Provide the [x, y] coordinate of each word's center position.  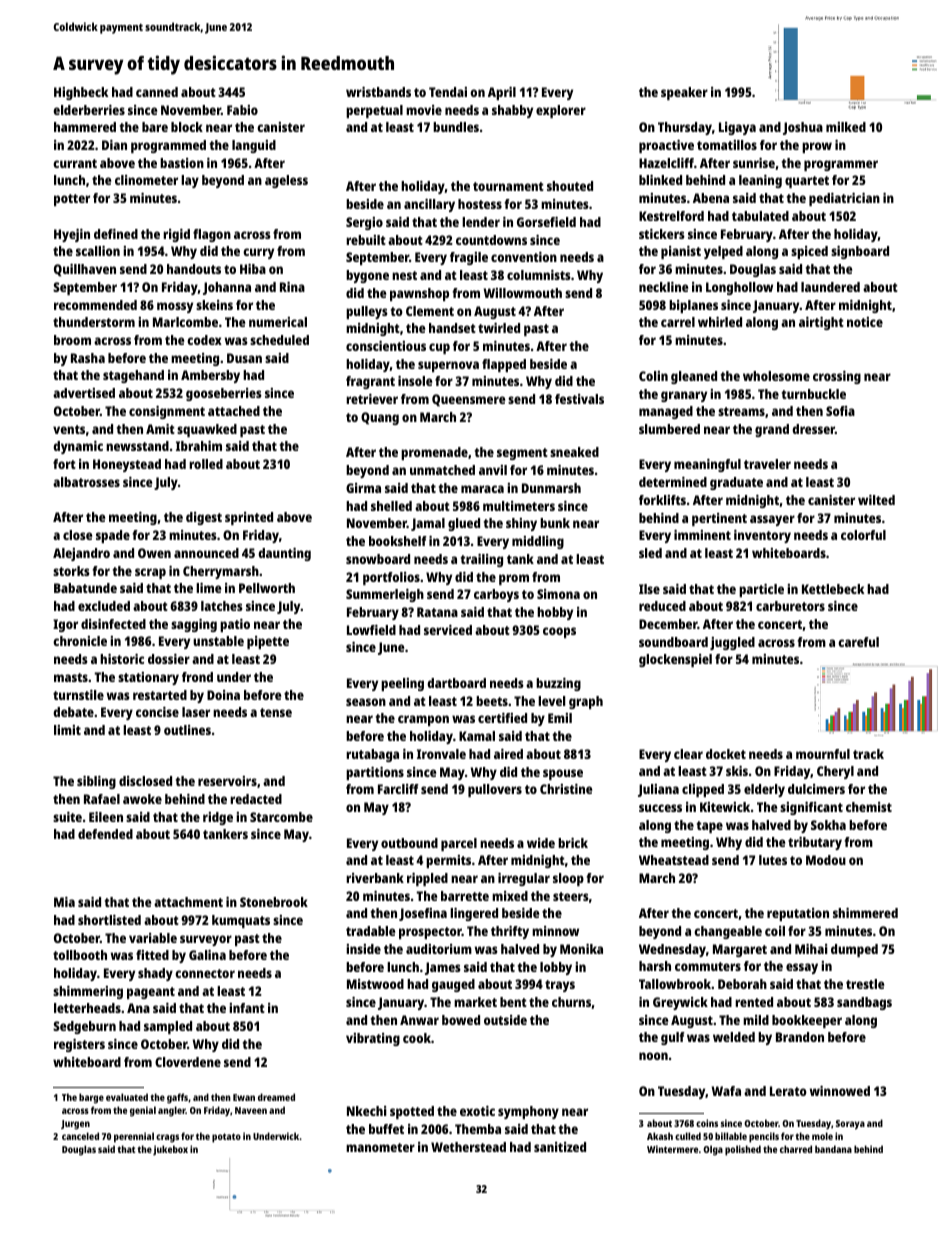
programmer [841, 165]
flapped [504, 365]
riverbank [375, 878]
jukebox [170, 1150]
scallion [98, 251]
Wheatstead [674, 860]
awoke [142, 799]
